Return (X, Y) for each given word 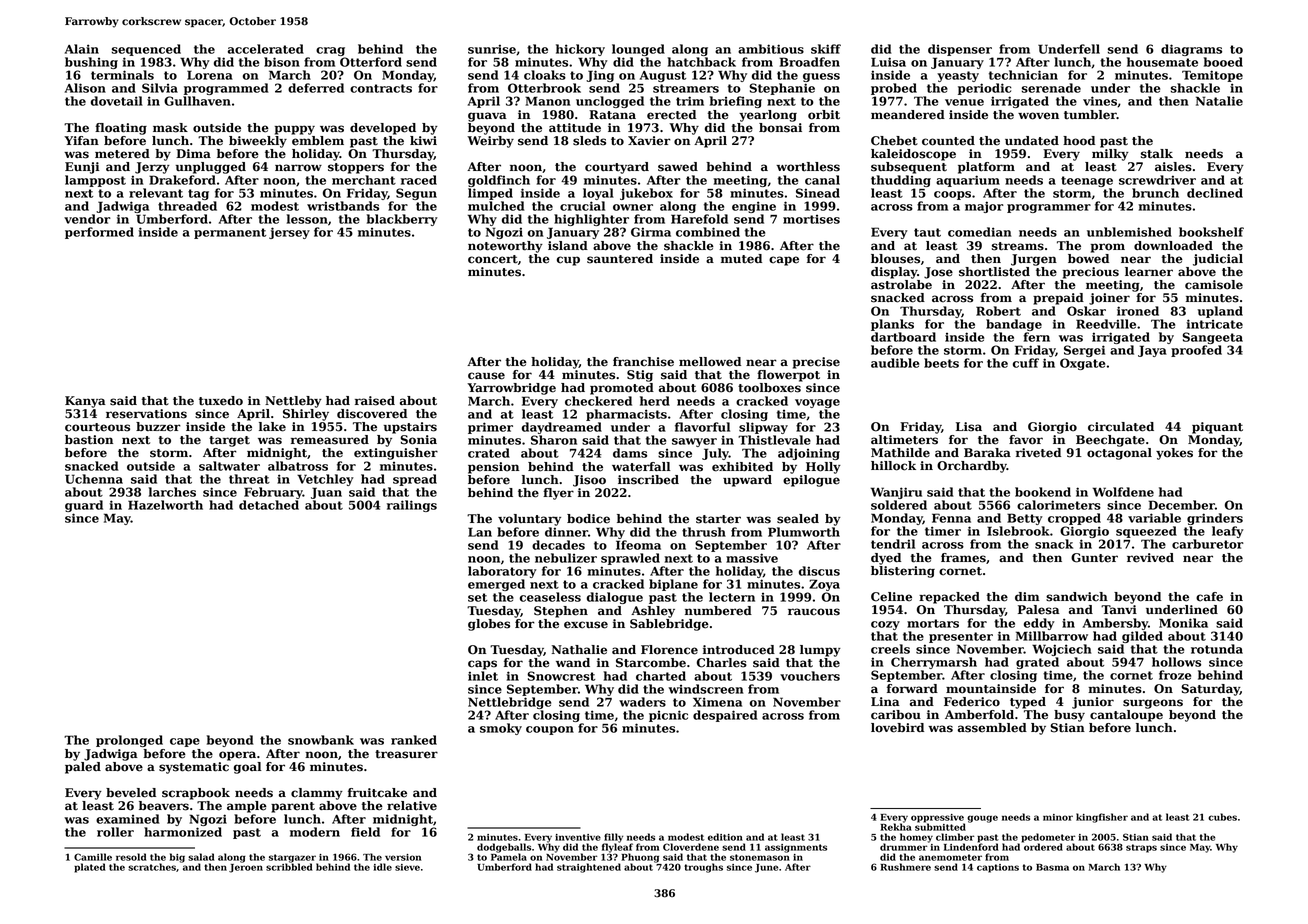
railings (412, 506)
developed (383, 129)
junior (1093, 703)
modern (315, 832)
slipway (763, 428)
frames (963, 558)
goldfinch (499, 181)
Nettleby (293, 402)
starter (718, 519)
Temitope (1212, 76)
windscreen (706, 689)
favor (1026, 440)
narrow (298, 168)
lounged (638, 50)
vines (1100, 101)
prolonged (129, 741)
